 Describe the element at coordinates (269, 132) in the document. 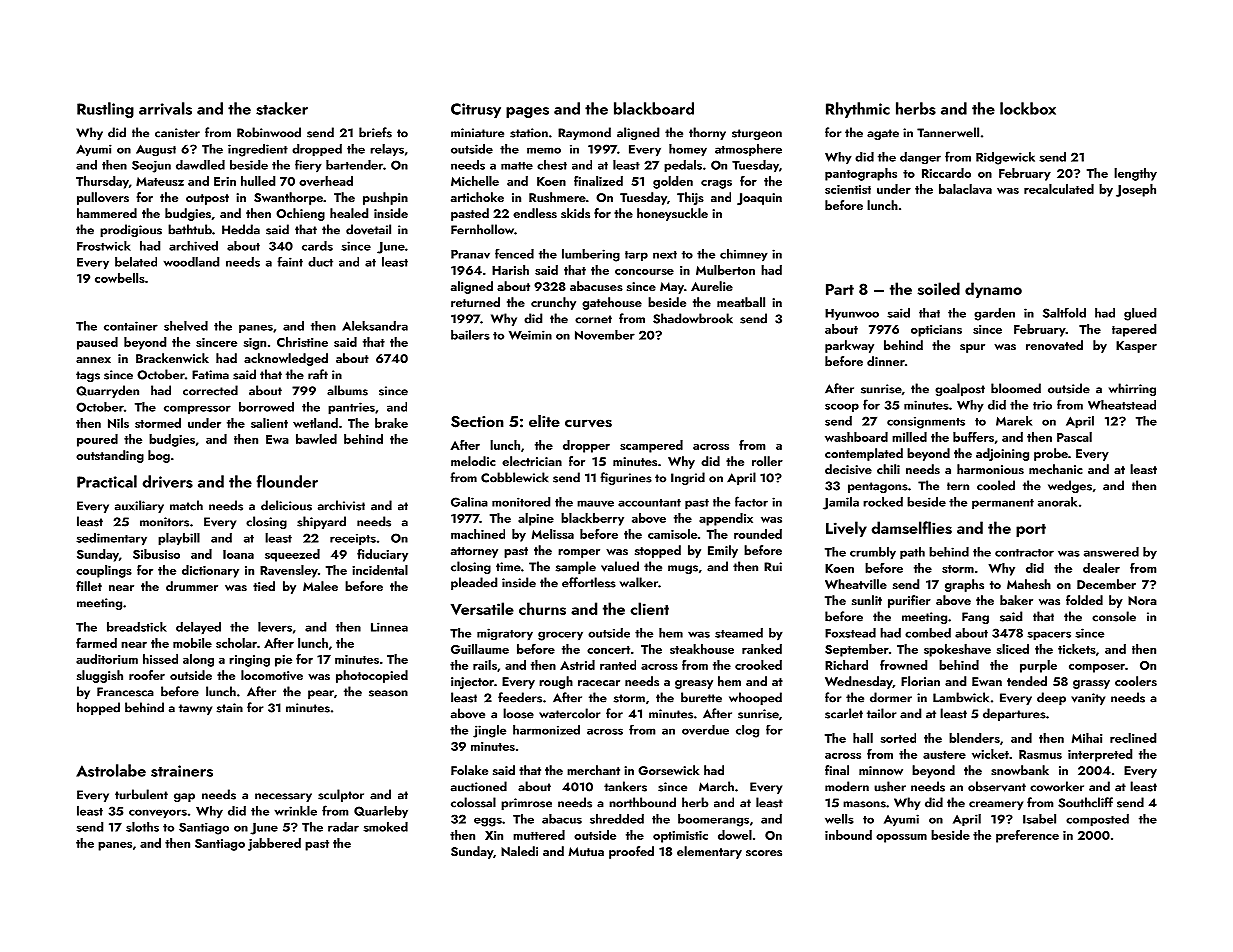

I see `Robinwood` at that location.
